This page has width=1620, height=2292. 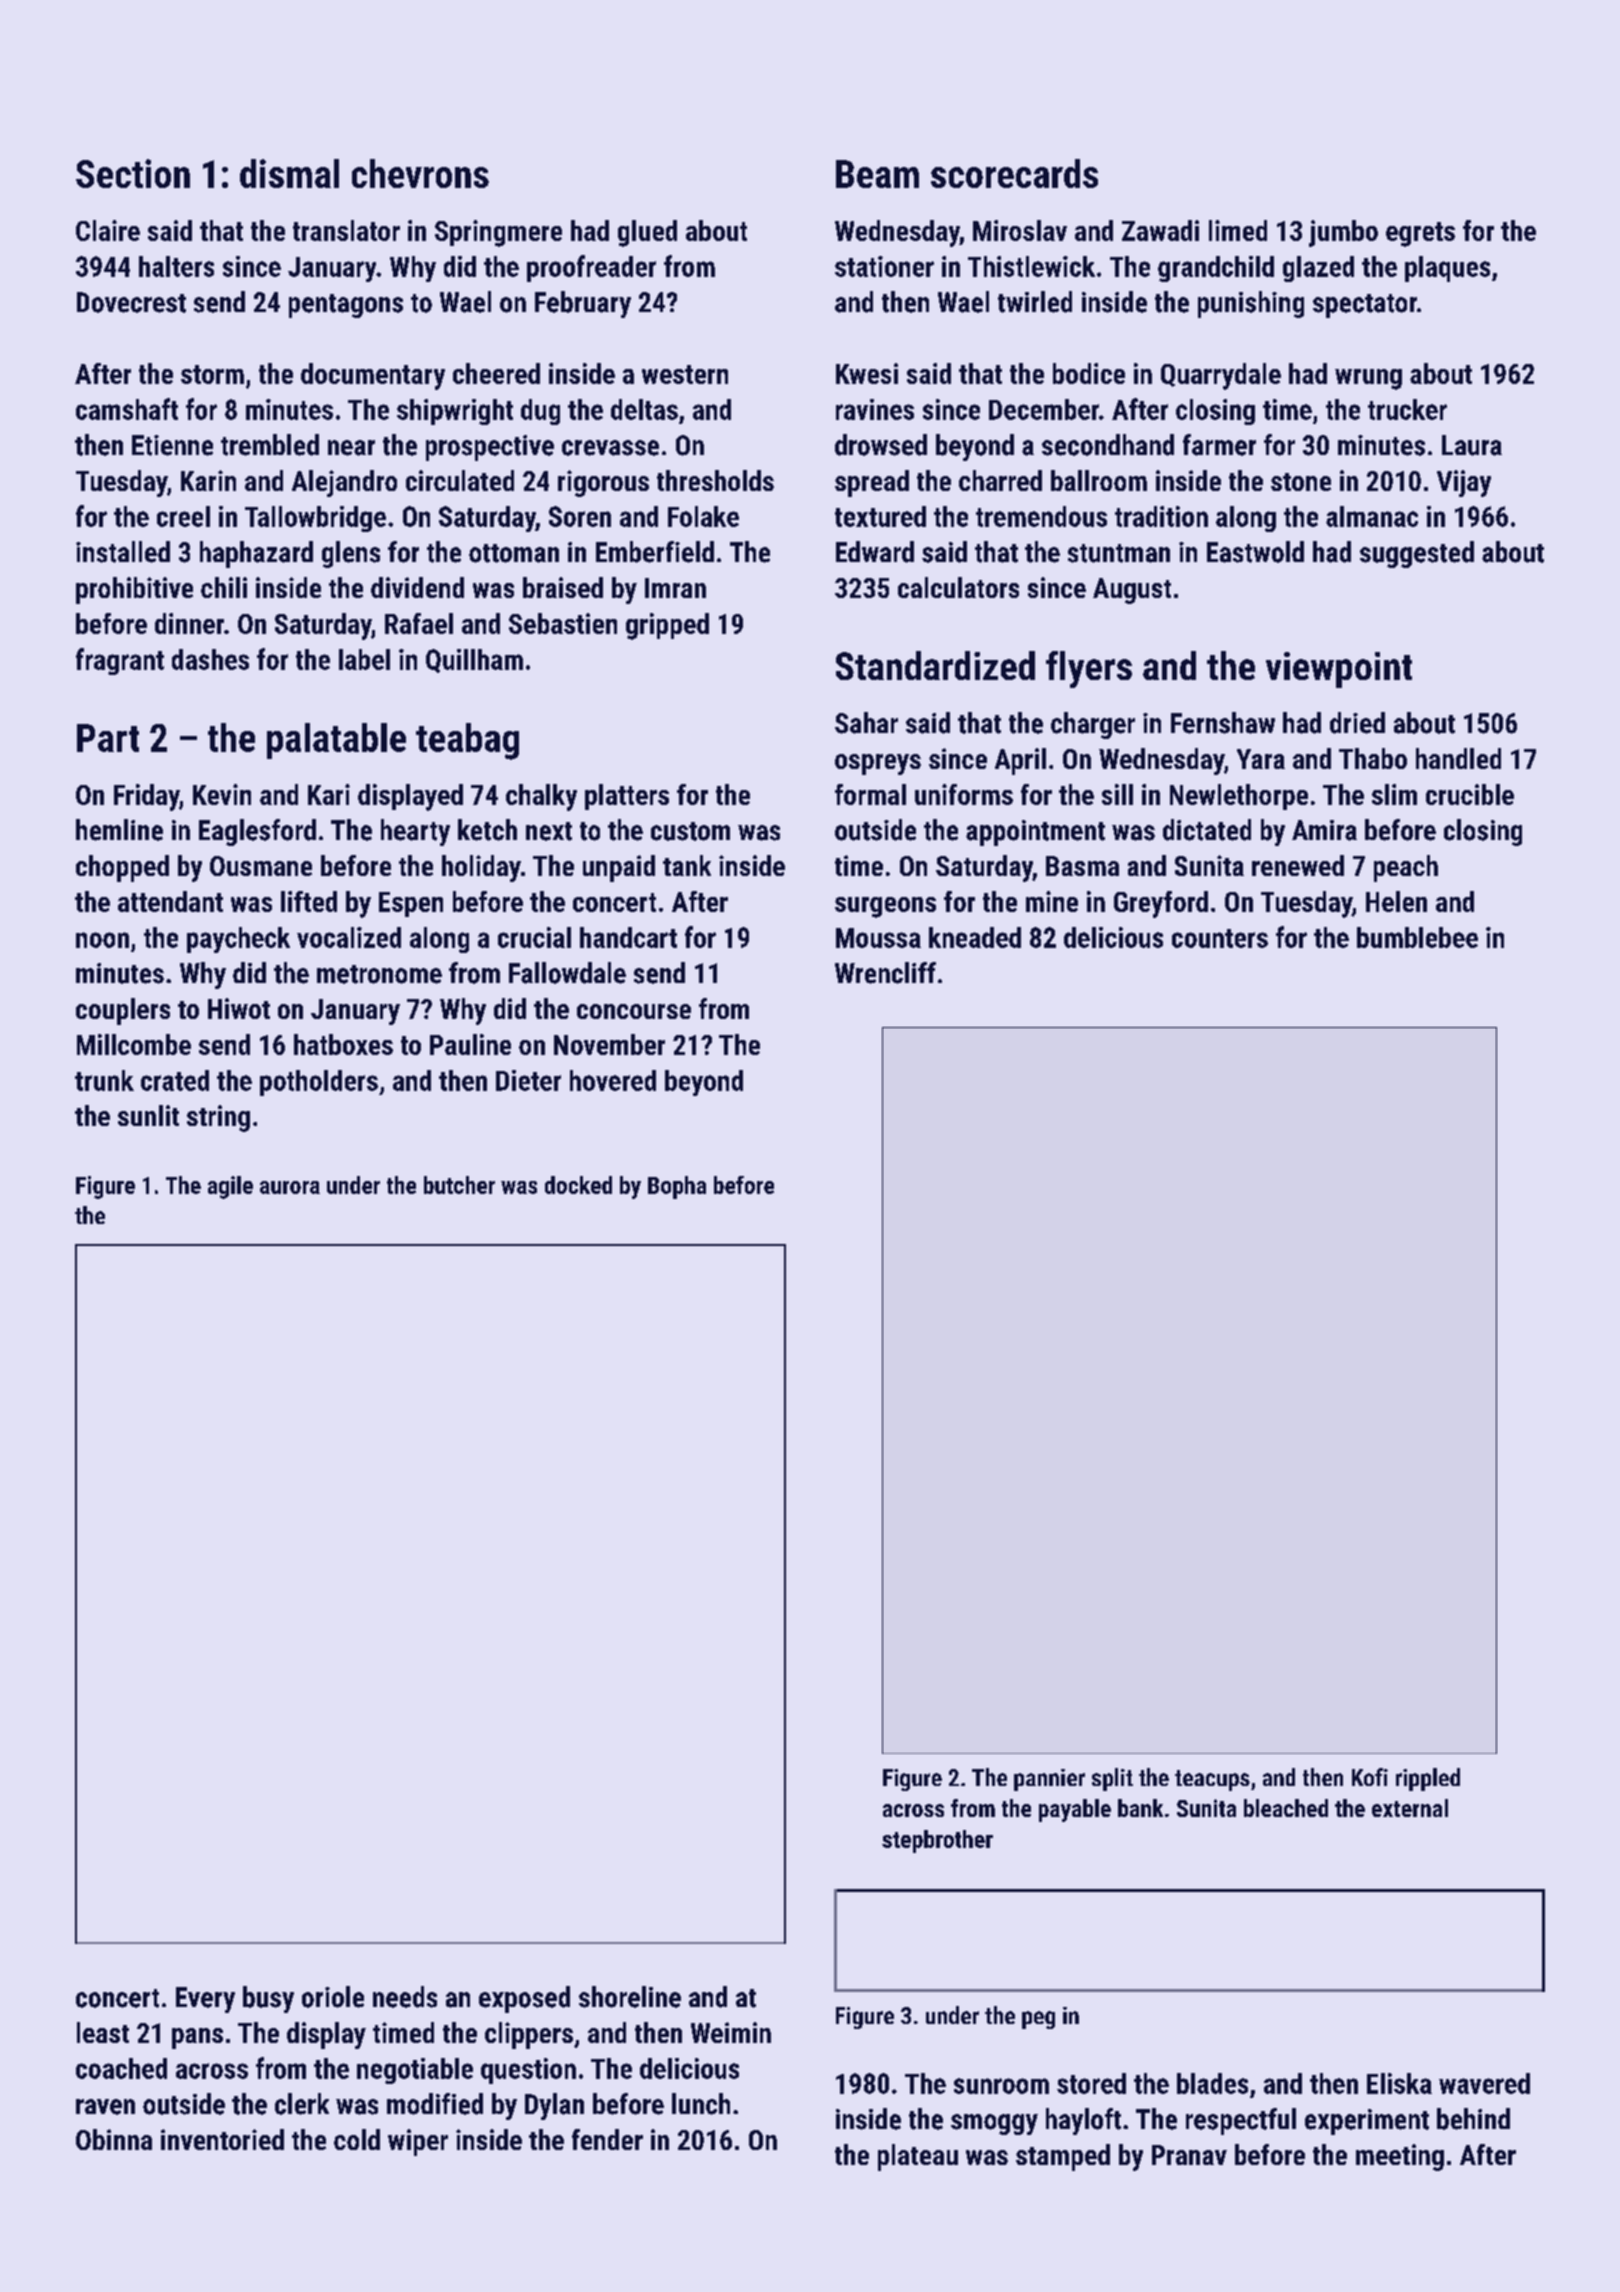 What do you see at coordinates (123, 1011) in the page?
I see `couplers` at bounding box center [123, 1011].
